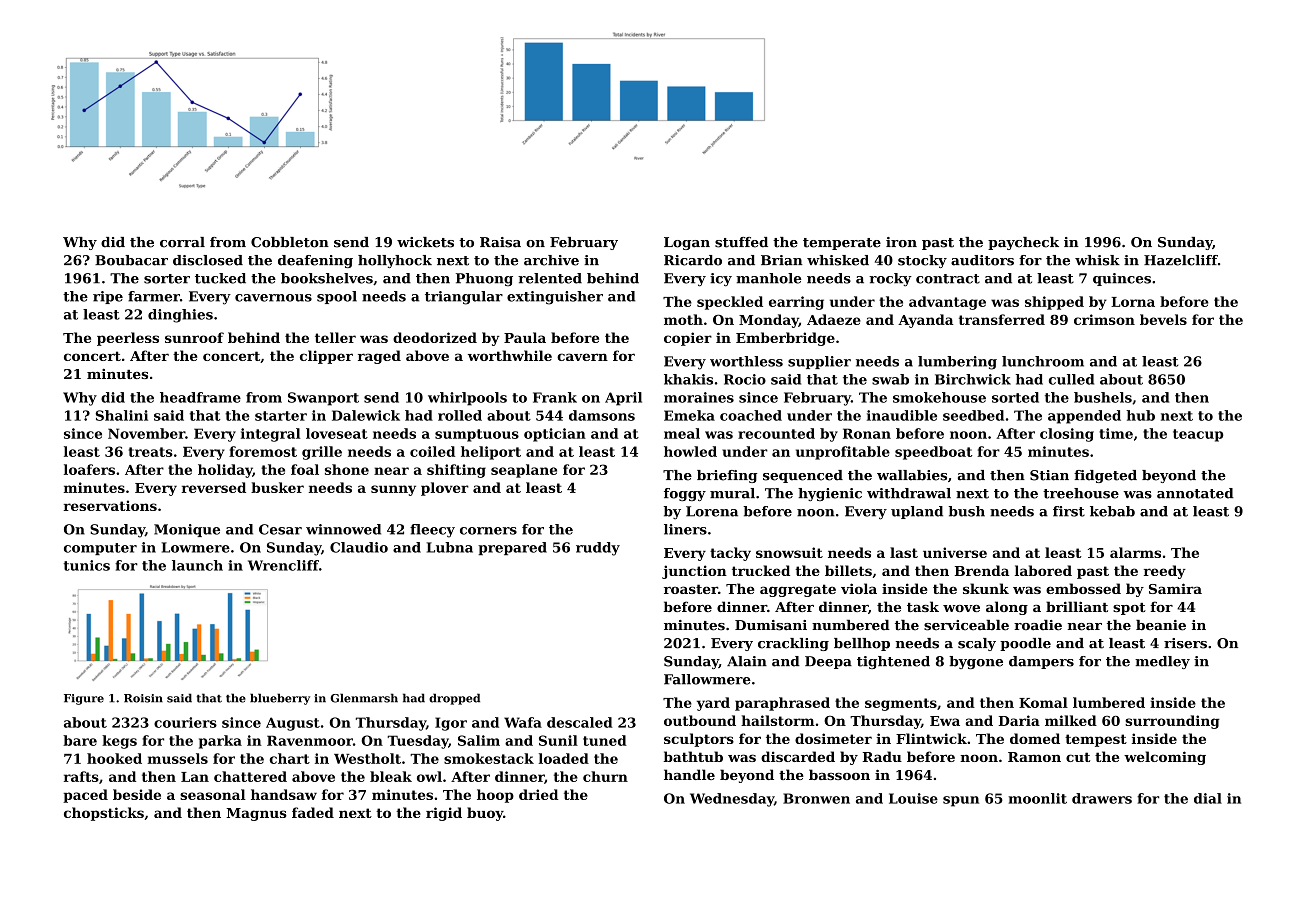 This screenshot has height=924, width=1308. I want to click on Raisa, so click(500, 242).
